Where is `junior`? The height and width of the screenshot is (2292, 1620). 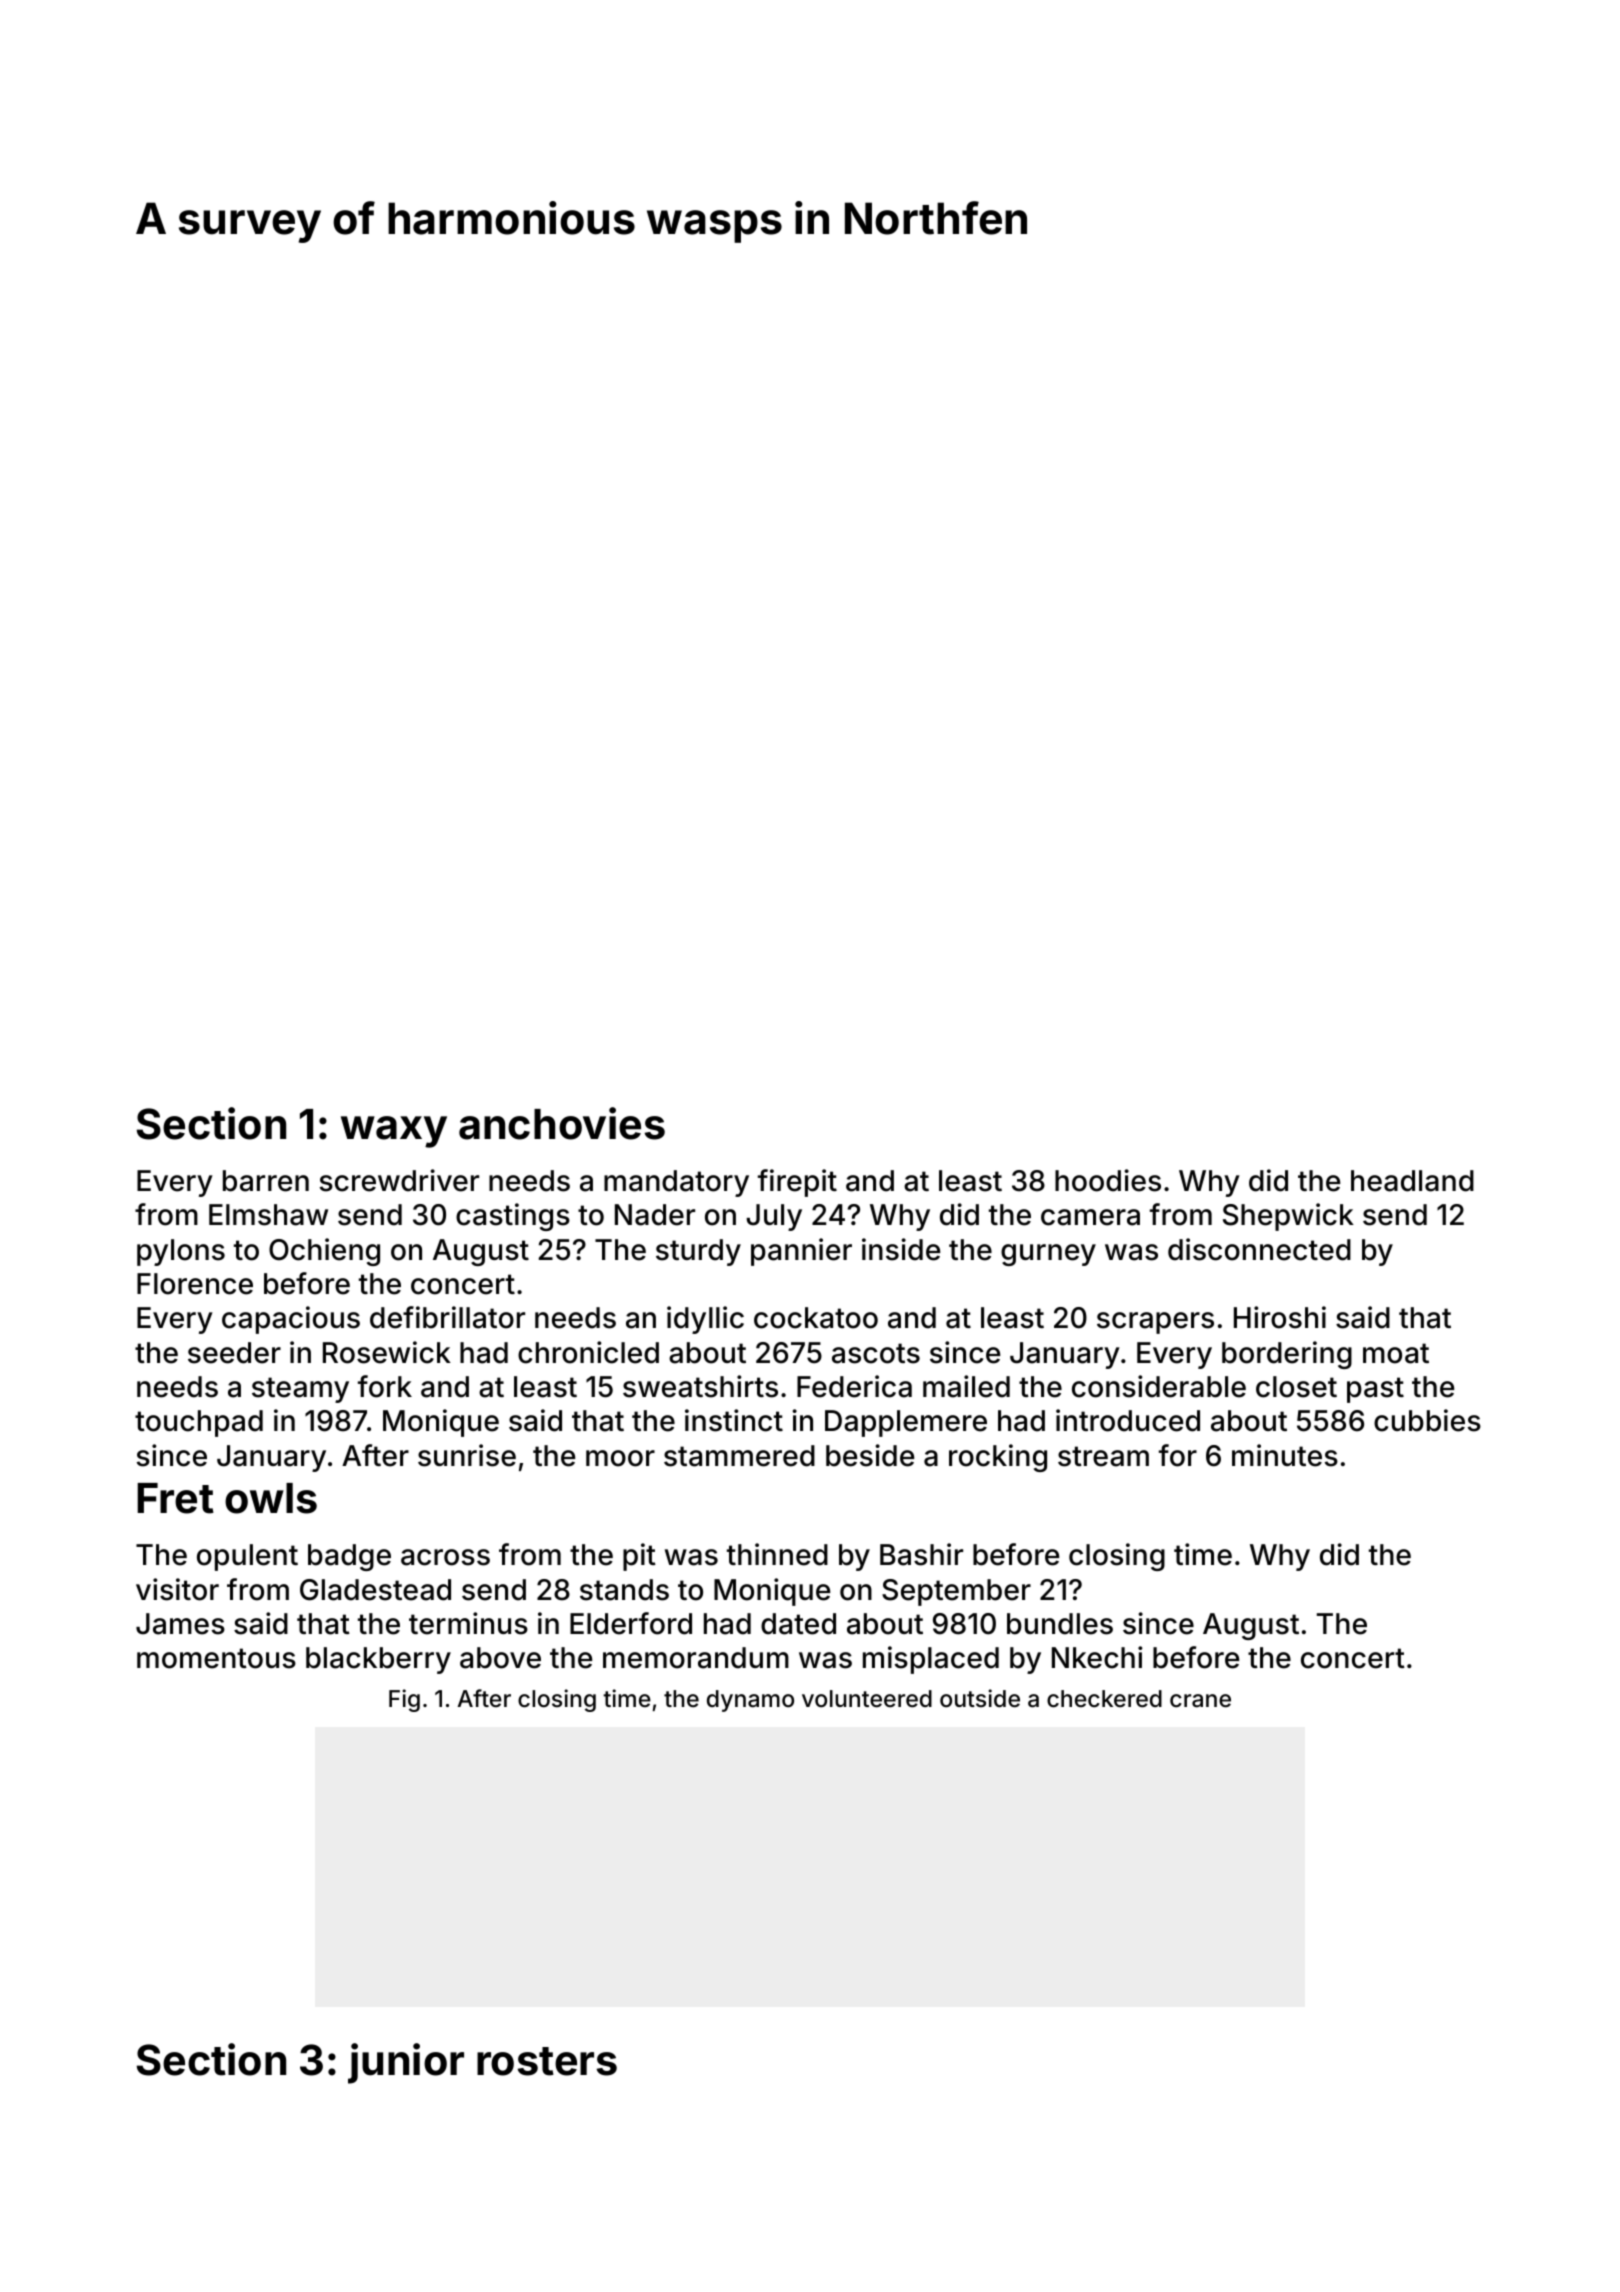 junior is located at coordinates (406, 2063).
